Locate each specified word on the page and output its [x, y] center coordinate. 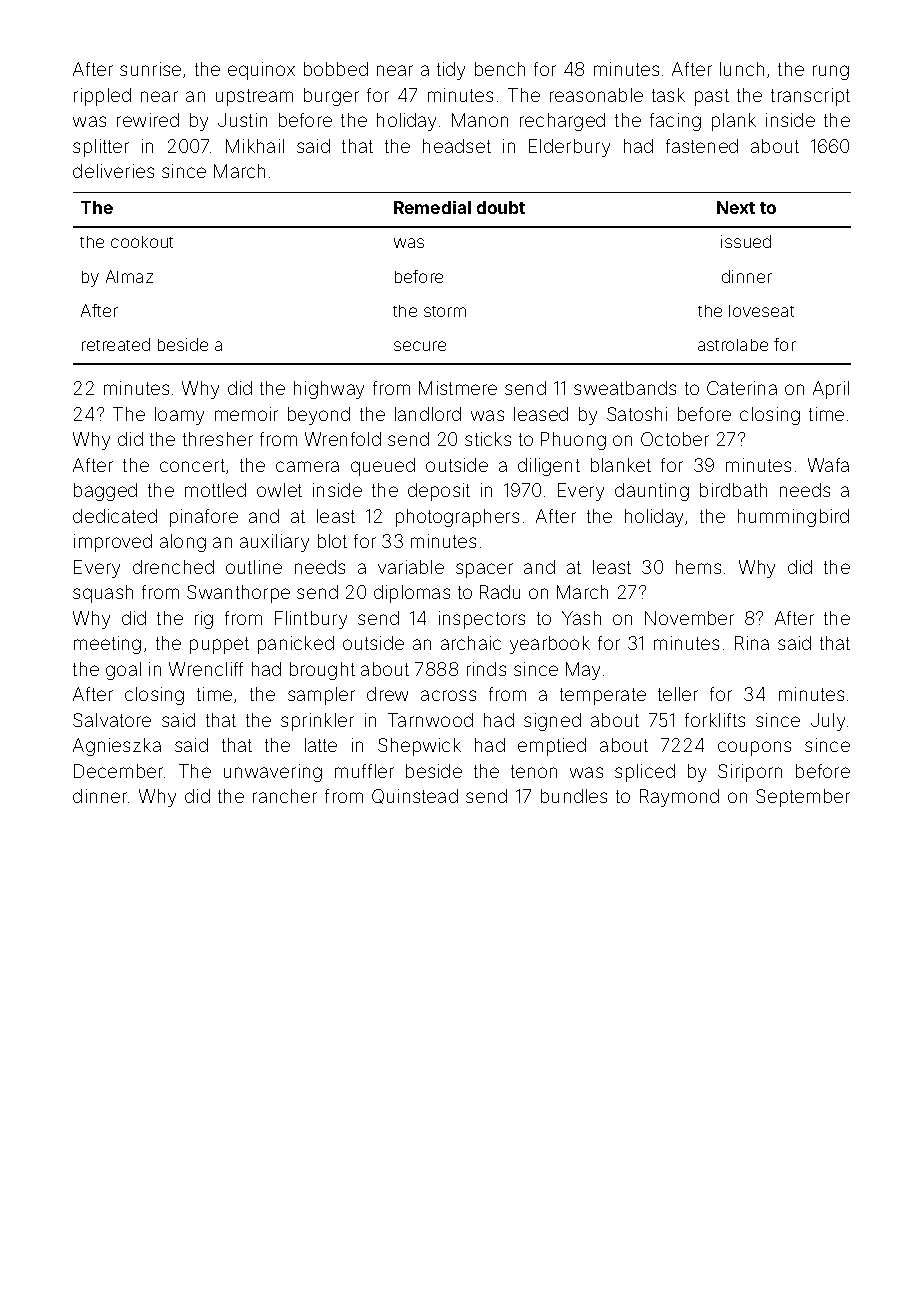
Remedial [432, 207]
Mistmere [458, 388]
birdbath [733, 490]
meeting [107, 645]
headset [457, 146]
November [689, 618]
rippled [102, 97]
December [118, 771]
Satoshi [637, 414]
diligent [549, 467]
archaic [471, 643]
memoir [246, 414]
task [668, 95]
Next [736, 207]
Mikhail [255, 146]
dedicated [115, 516]
